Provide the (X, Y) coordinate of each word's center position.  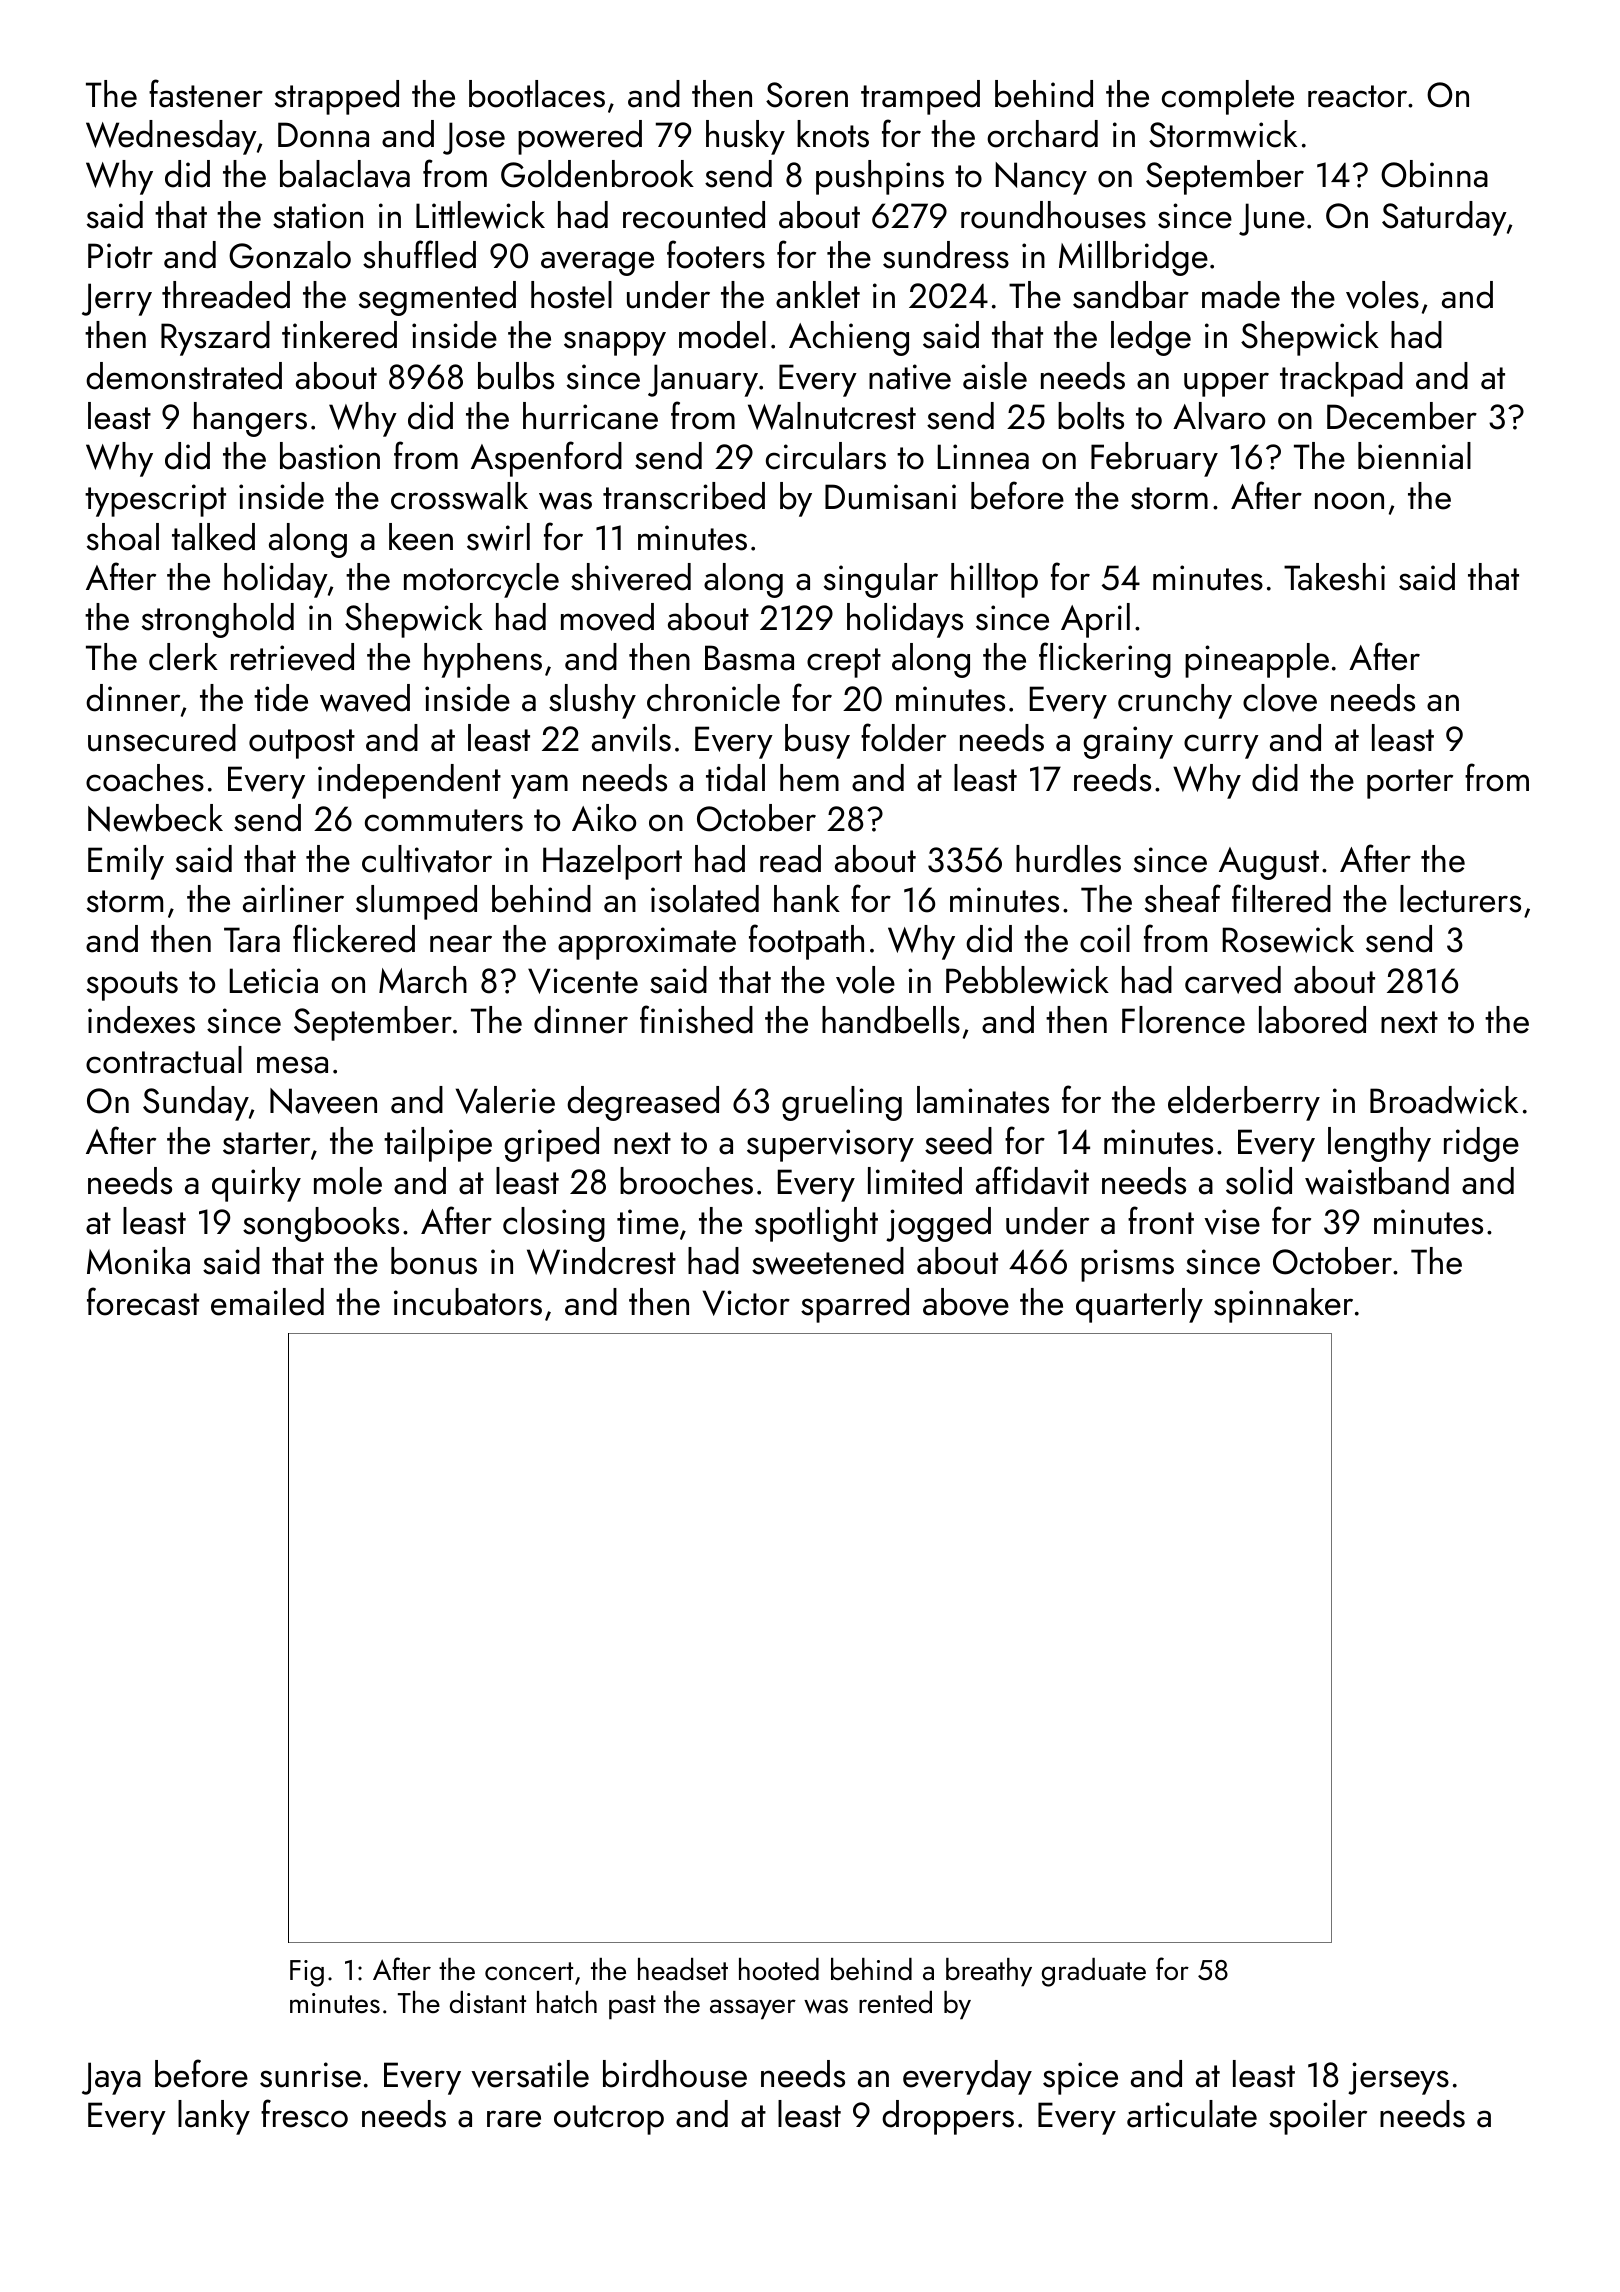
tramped (920, 97)
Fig (307, 1973)
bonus (434, 1261)
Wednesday (171, 137)
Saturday (1444, 218)
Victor (746, 1303)
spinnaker (1283, 1305)
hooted (779, 1969)
